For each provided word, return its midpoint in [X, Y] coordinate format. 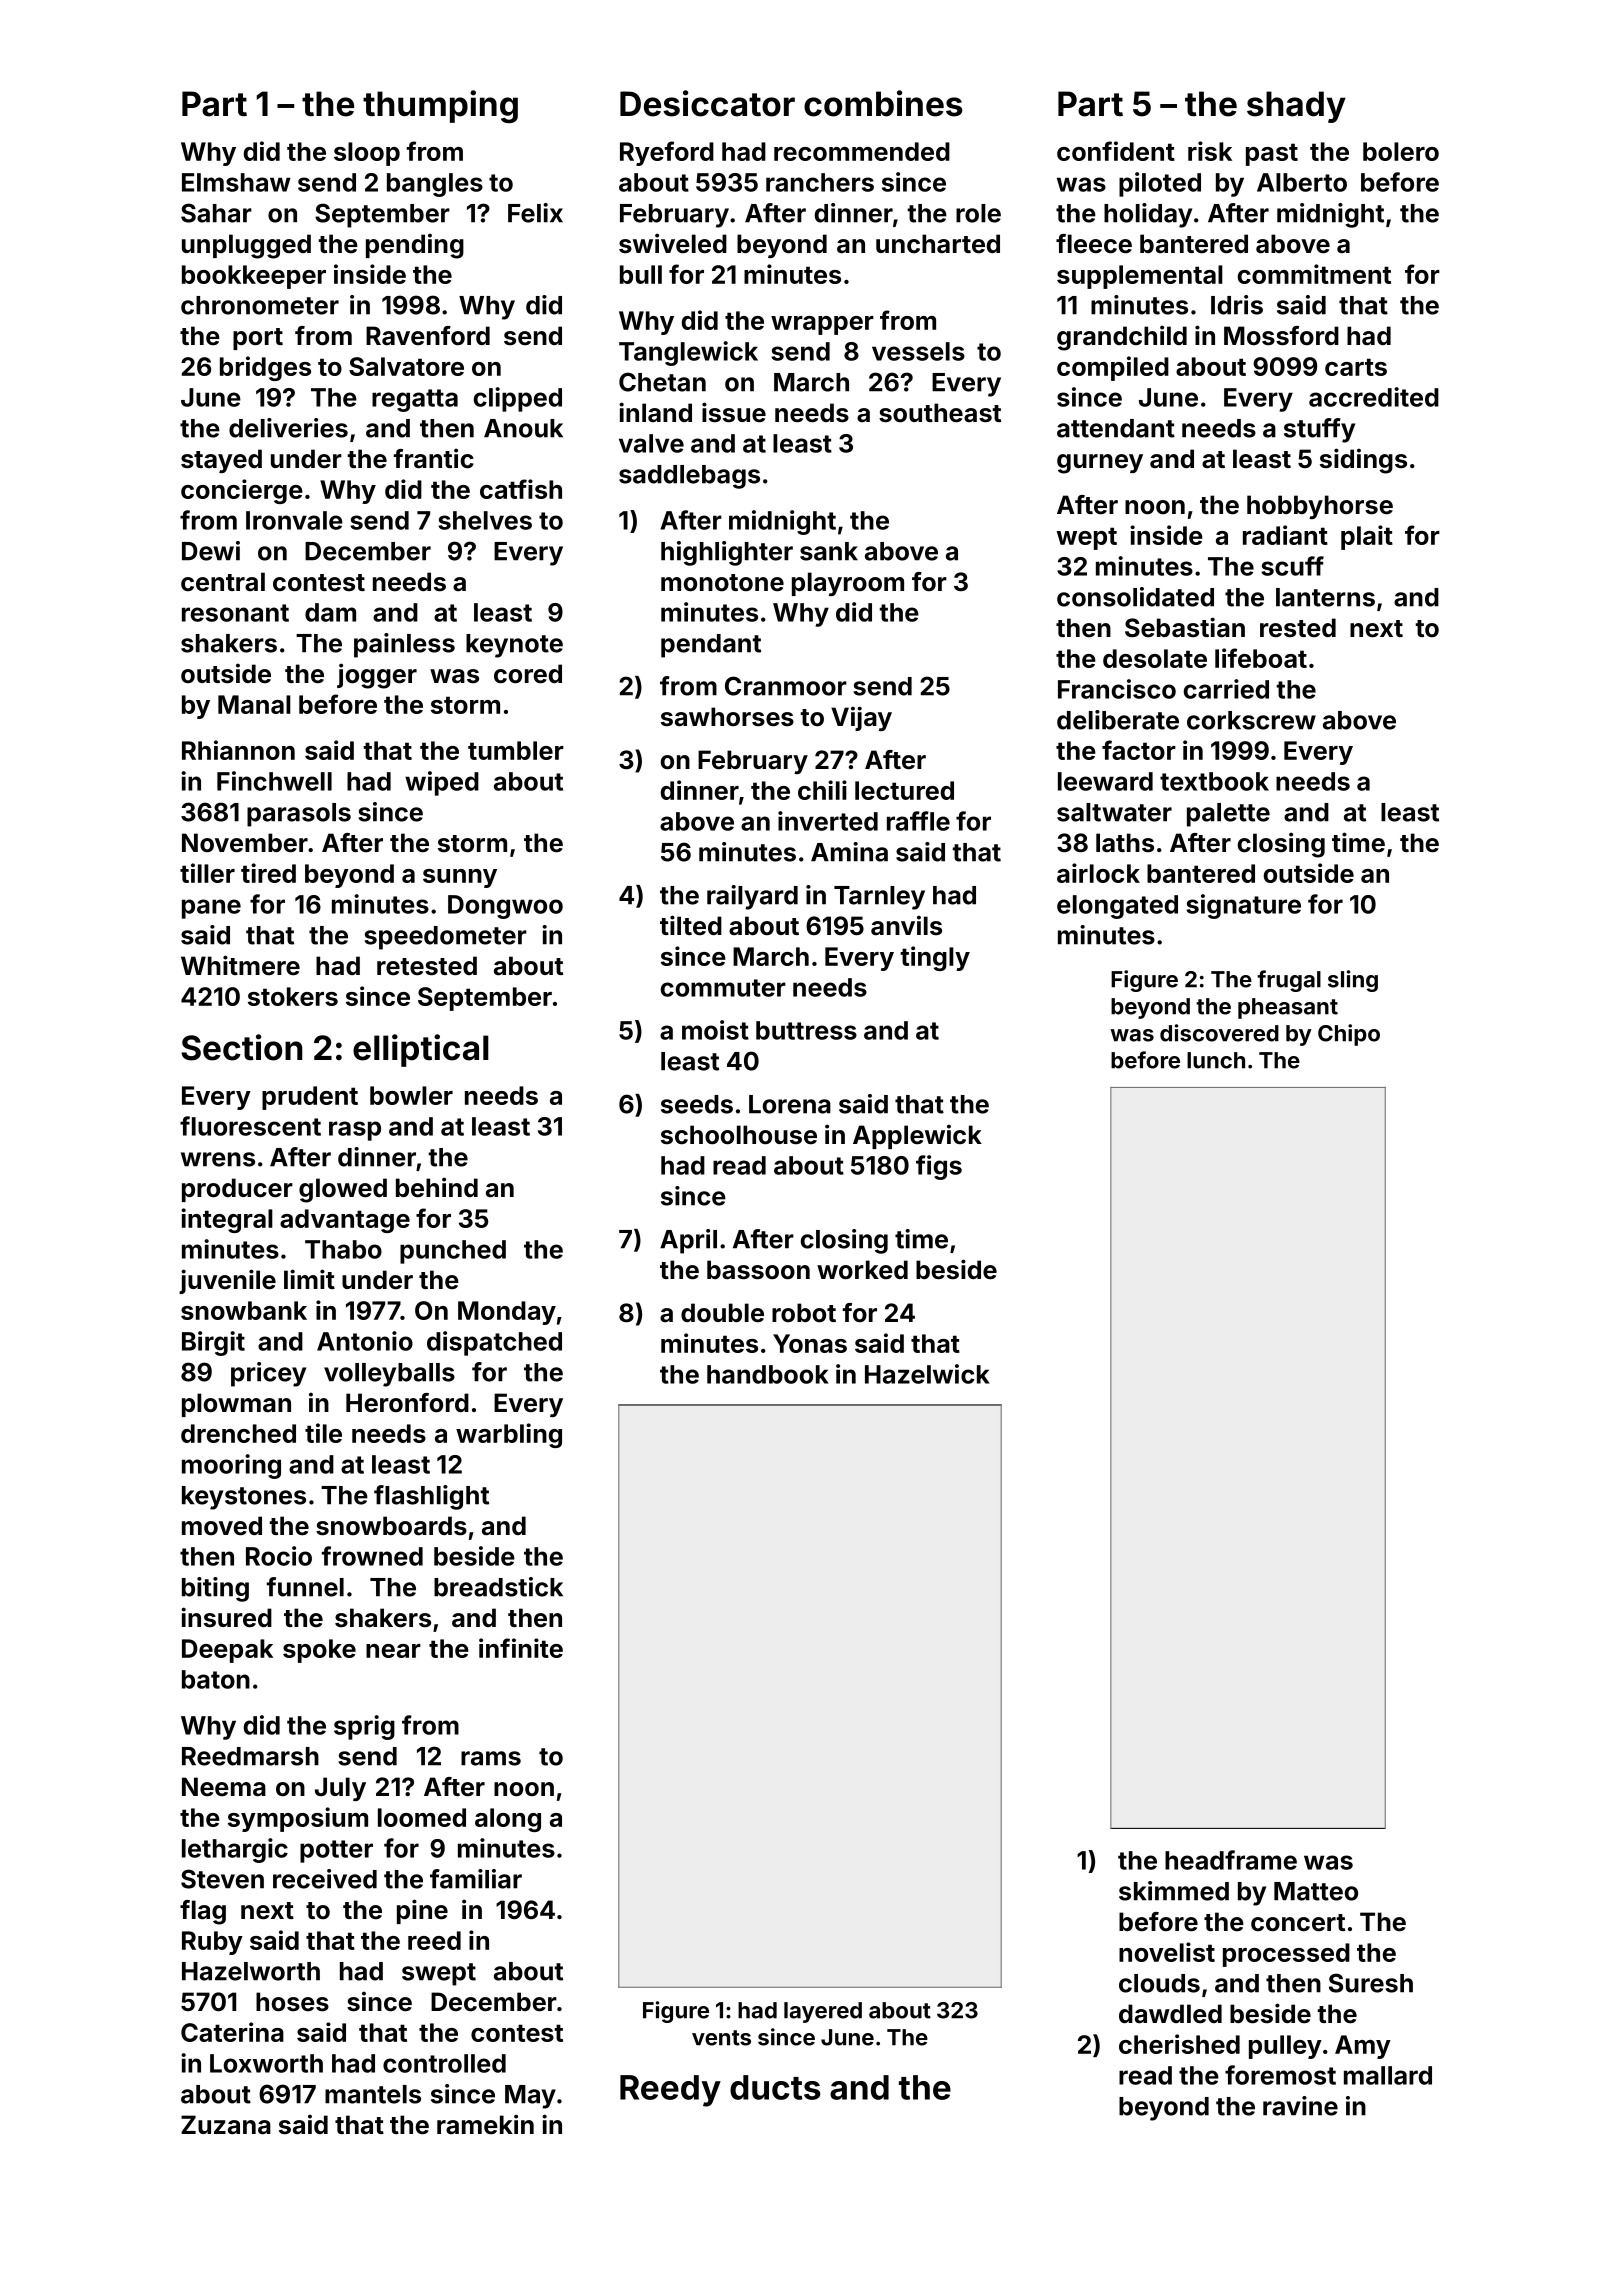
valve [651, 443]
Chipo [1349, 1035]
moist [715, 1030]
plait [1367, 537]
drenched [238, 1433]
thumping [440, 106]
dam [330, 612]
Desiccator [707, 103]
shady [1296, 107]
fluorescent [250, 1126]
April [688, 1241]
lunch [1216, 1060]
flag [203, 1912]
